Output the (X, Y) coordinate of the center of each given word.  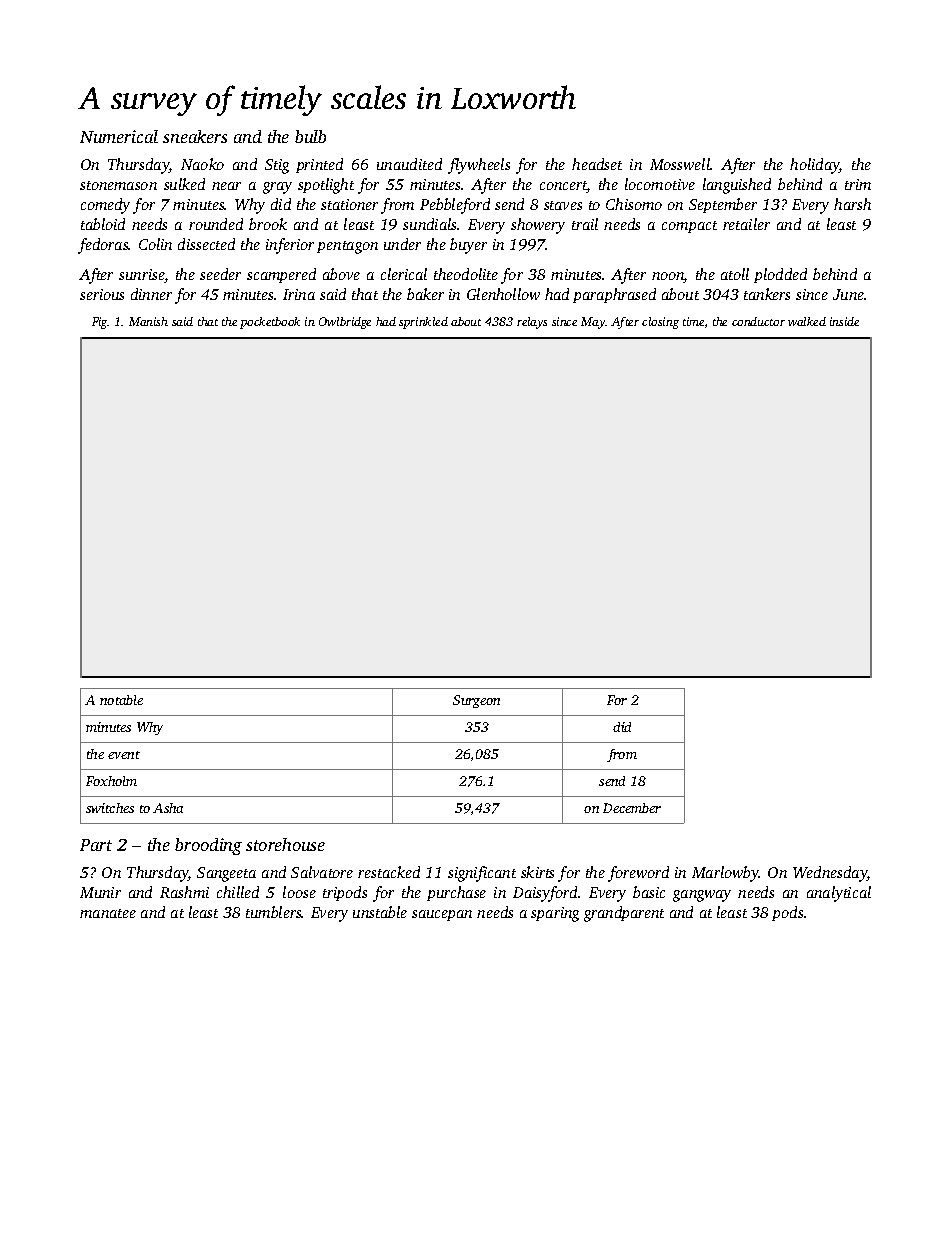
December (632, 808)
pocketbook (270, 323)
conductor (758, 321)
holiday (815, 166)
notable (121, 700)
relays (532, 323)
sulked (184, 184)
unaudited (409, 164)
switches (110, 808)
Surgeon (476, 701)
